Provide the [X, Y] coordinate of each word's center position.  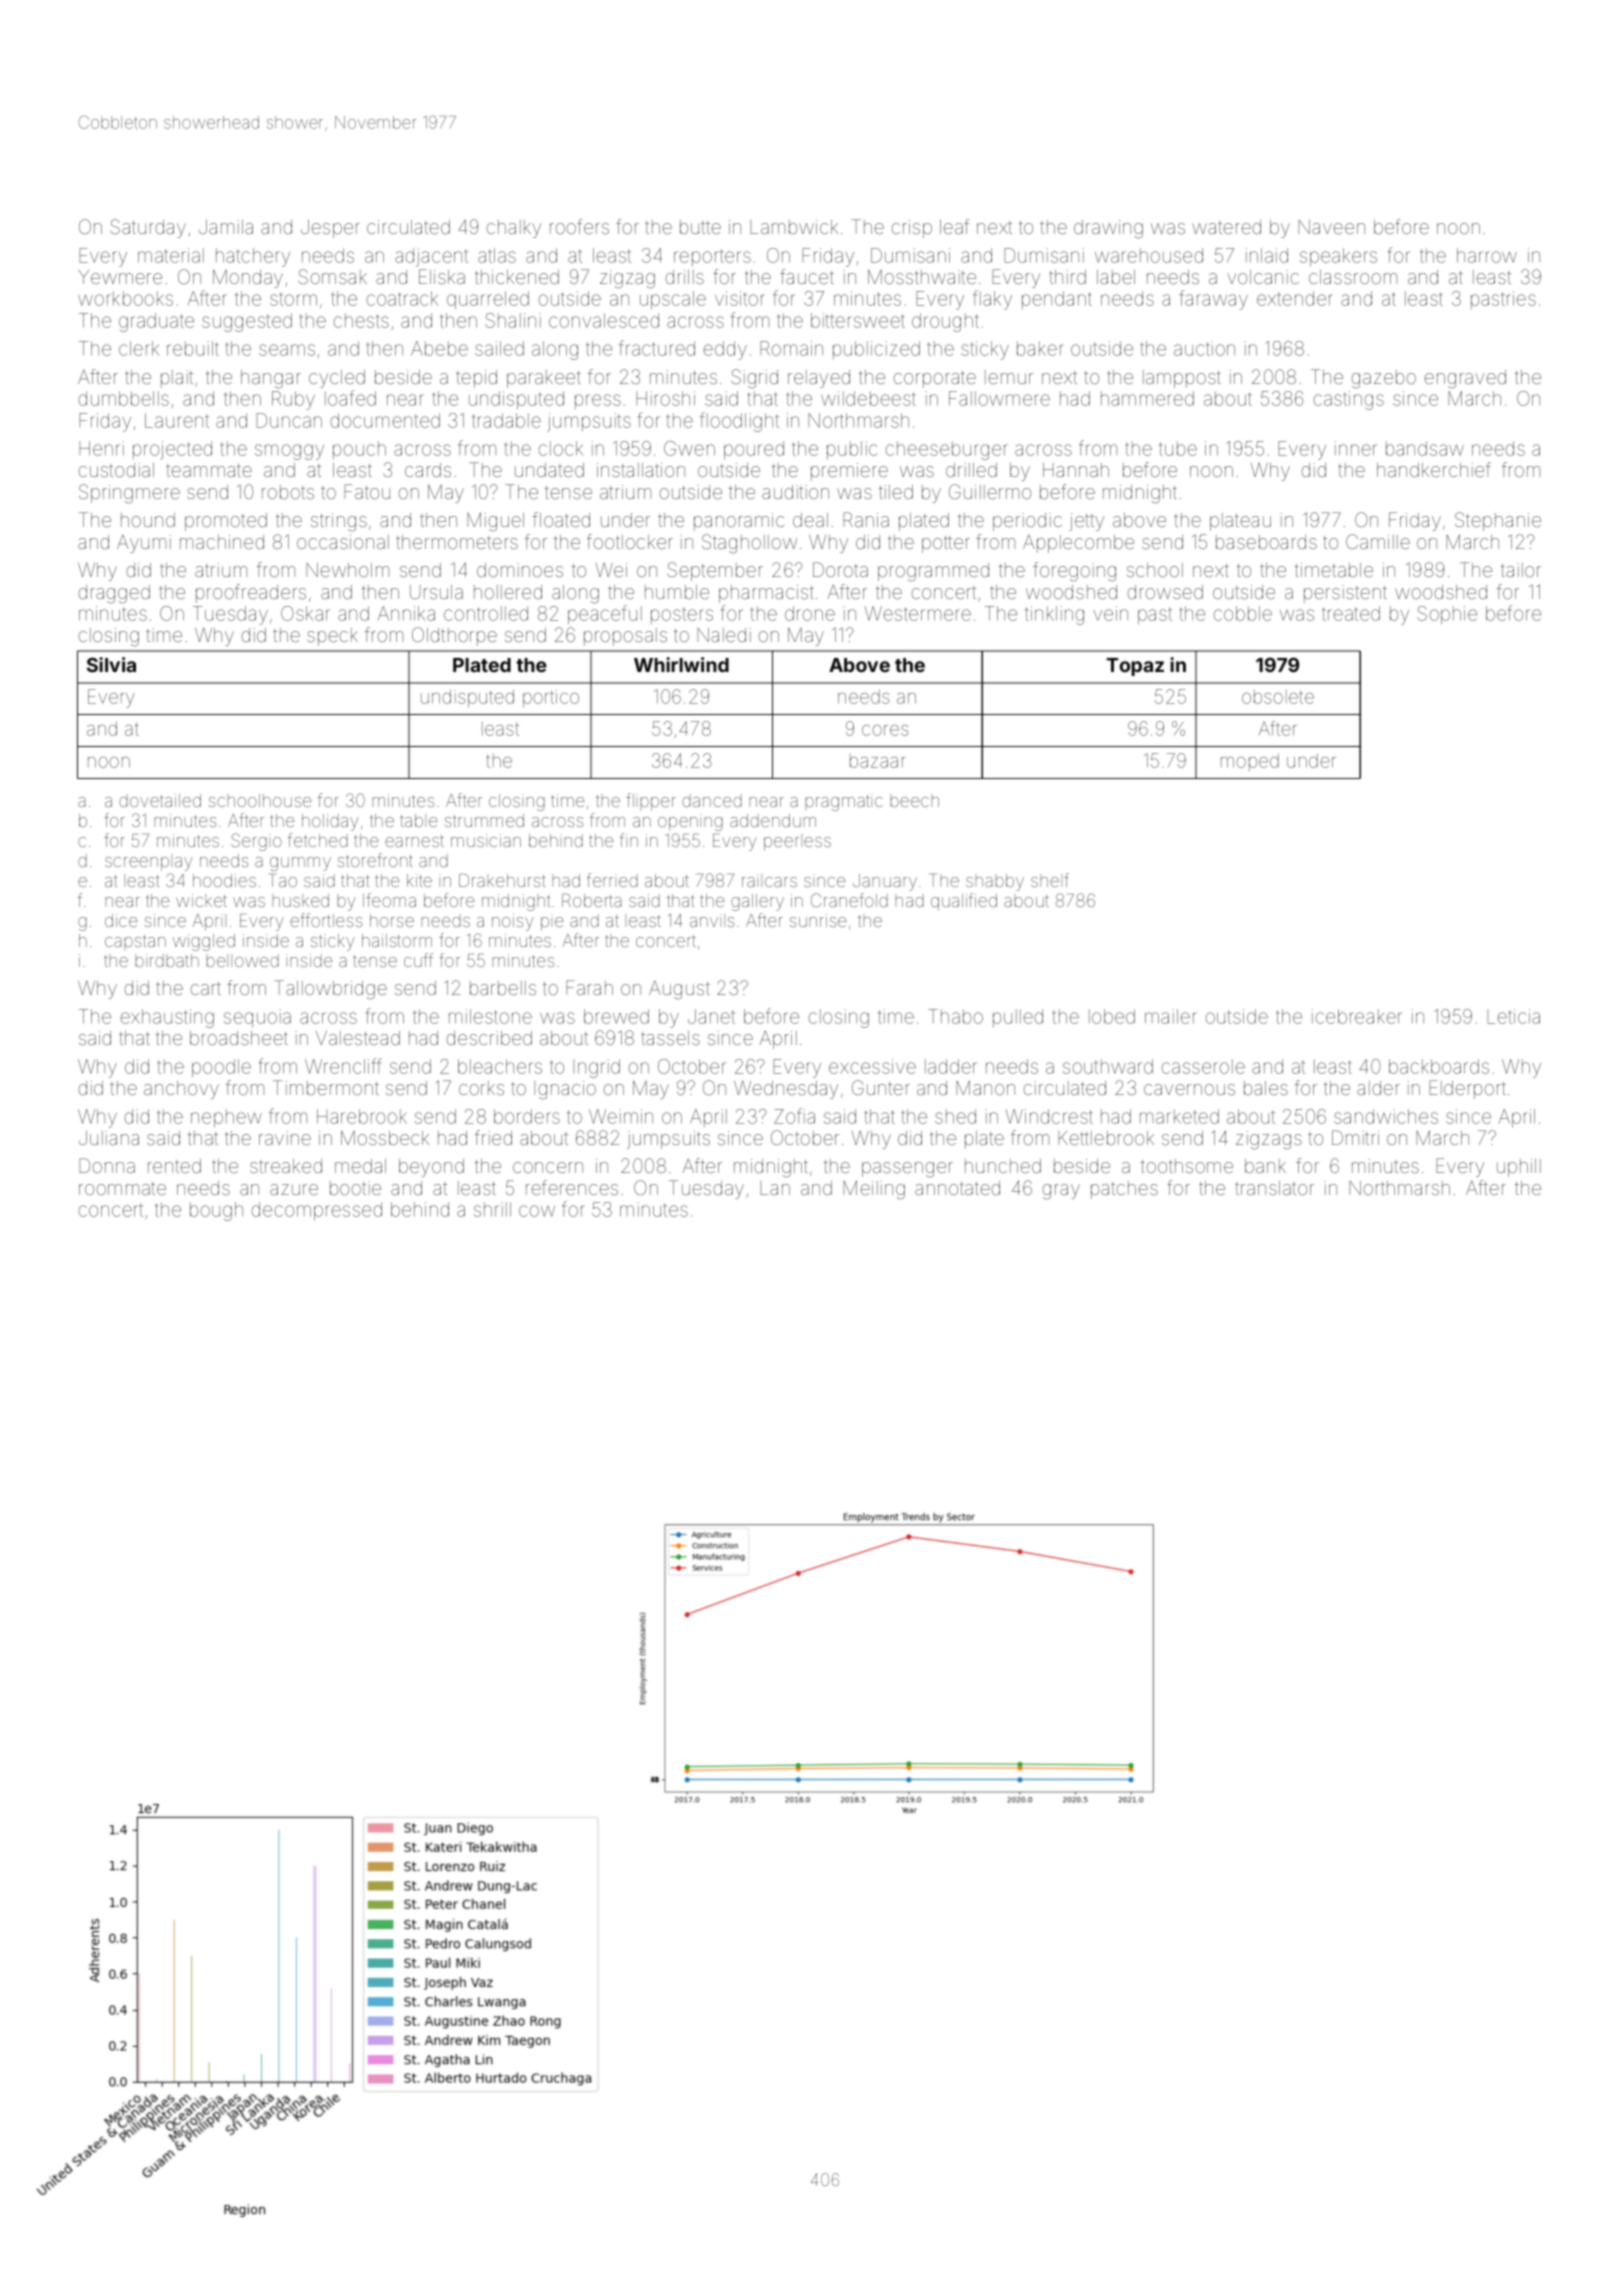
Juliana [109, 1138]
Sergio [256, 842]
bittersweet [858, 320]
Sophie [1447, 615]
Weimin [621, 1116]
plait [177, 379]
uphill [1519, 1168]
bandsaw [1425, 448]
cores [885, 730]
